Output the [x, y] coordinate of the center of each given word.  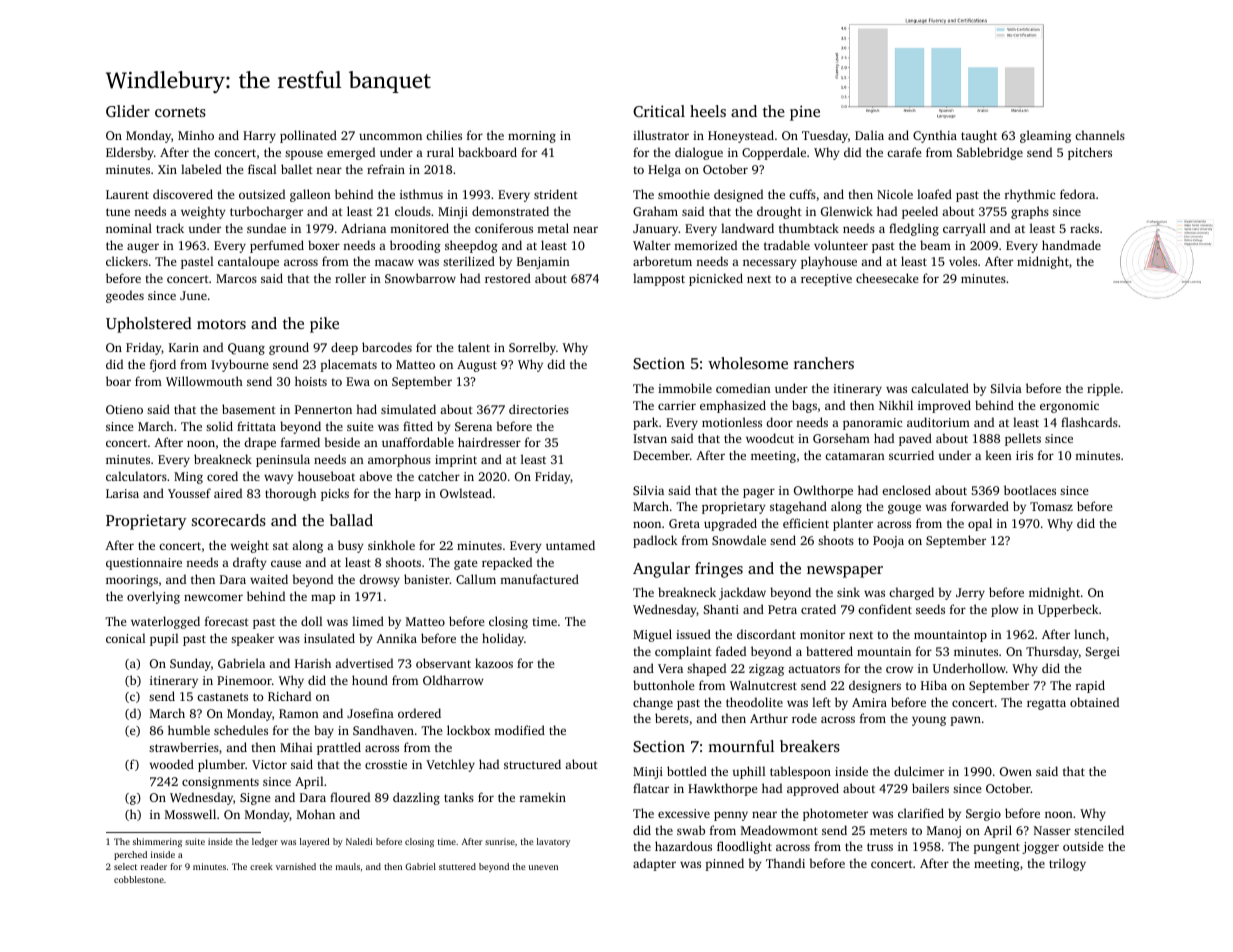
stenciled [1099, 830]
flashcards [1089, 422]
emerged [351, 153]
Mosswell [190, 814]
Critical [659, 111]
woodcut [770, 438]
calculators [136, 476]
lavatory [553, 842]
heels [708, 111]
